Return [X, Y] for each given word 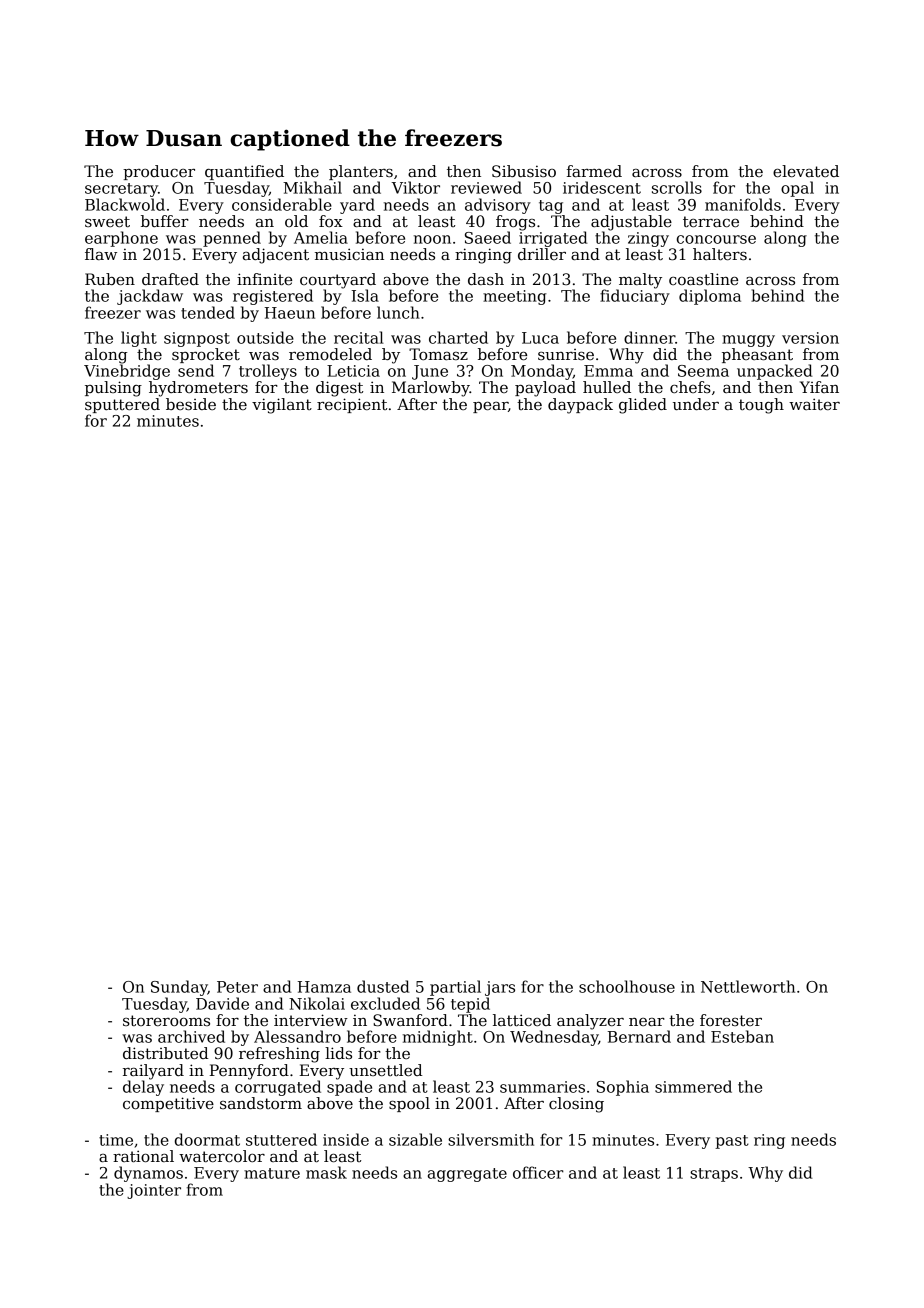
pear [490, 407]
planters [361, 172]
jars [500, 988]
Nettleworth [748, 986]
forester [731, 1020]
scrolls [677, 187]
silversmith [491, 1139]
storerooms [166, 1020]
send [196, 370]
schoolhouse [627, 986]
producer [159, 172]
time [116, 1140]
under [696, 404]
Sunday [179, 988]
